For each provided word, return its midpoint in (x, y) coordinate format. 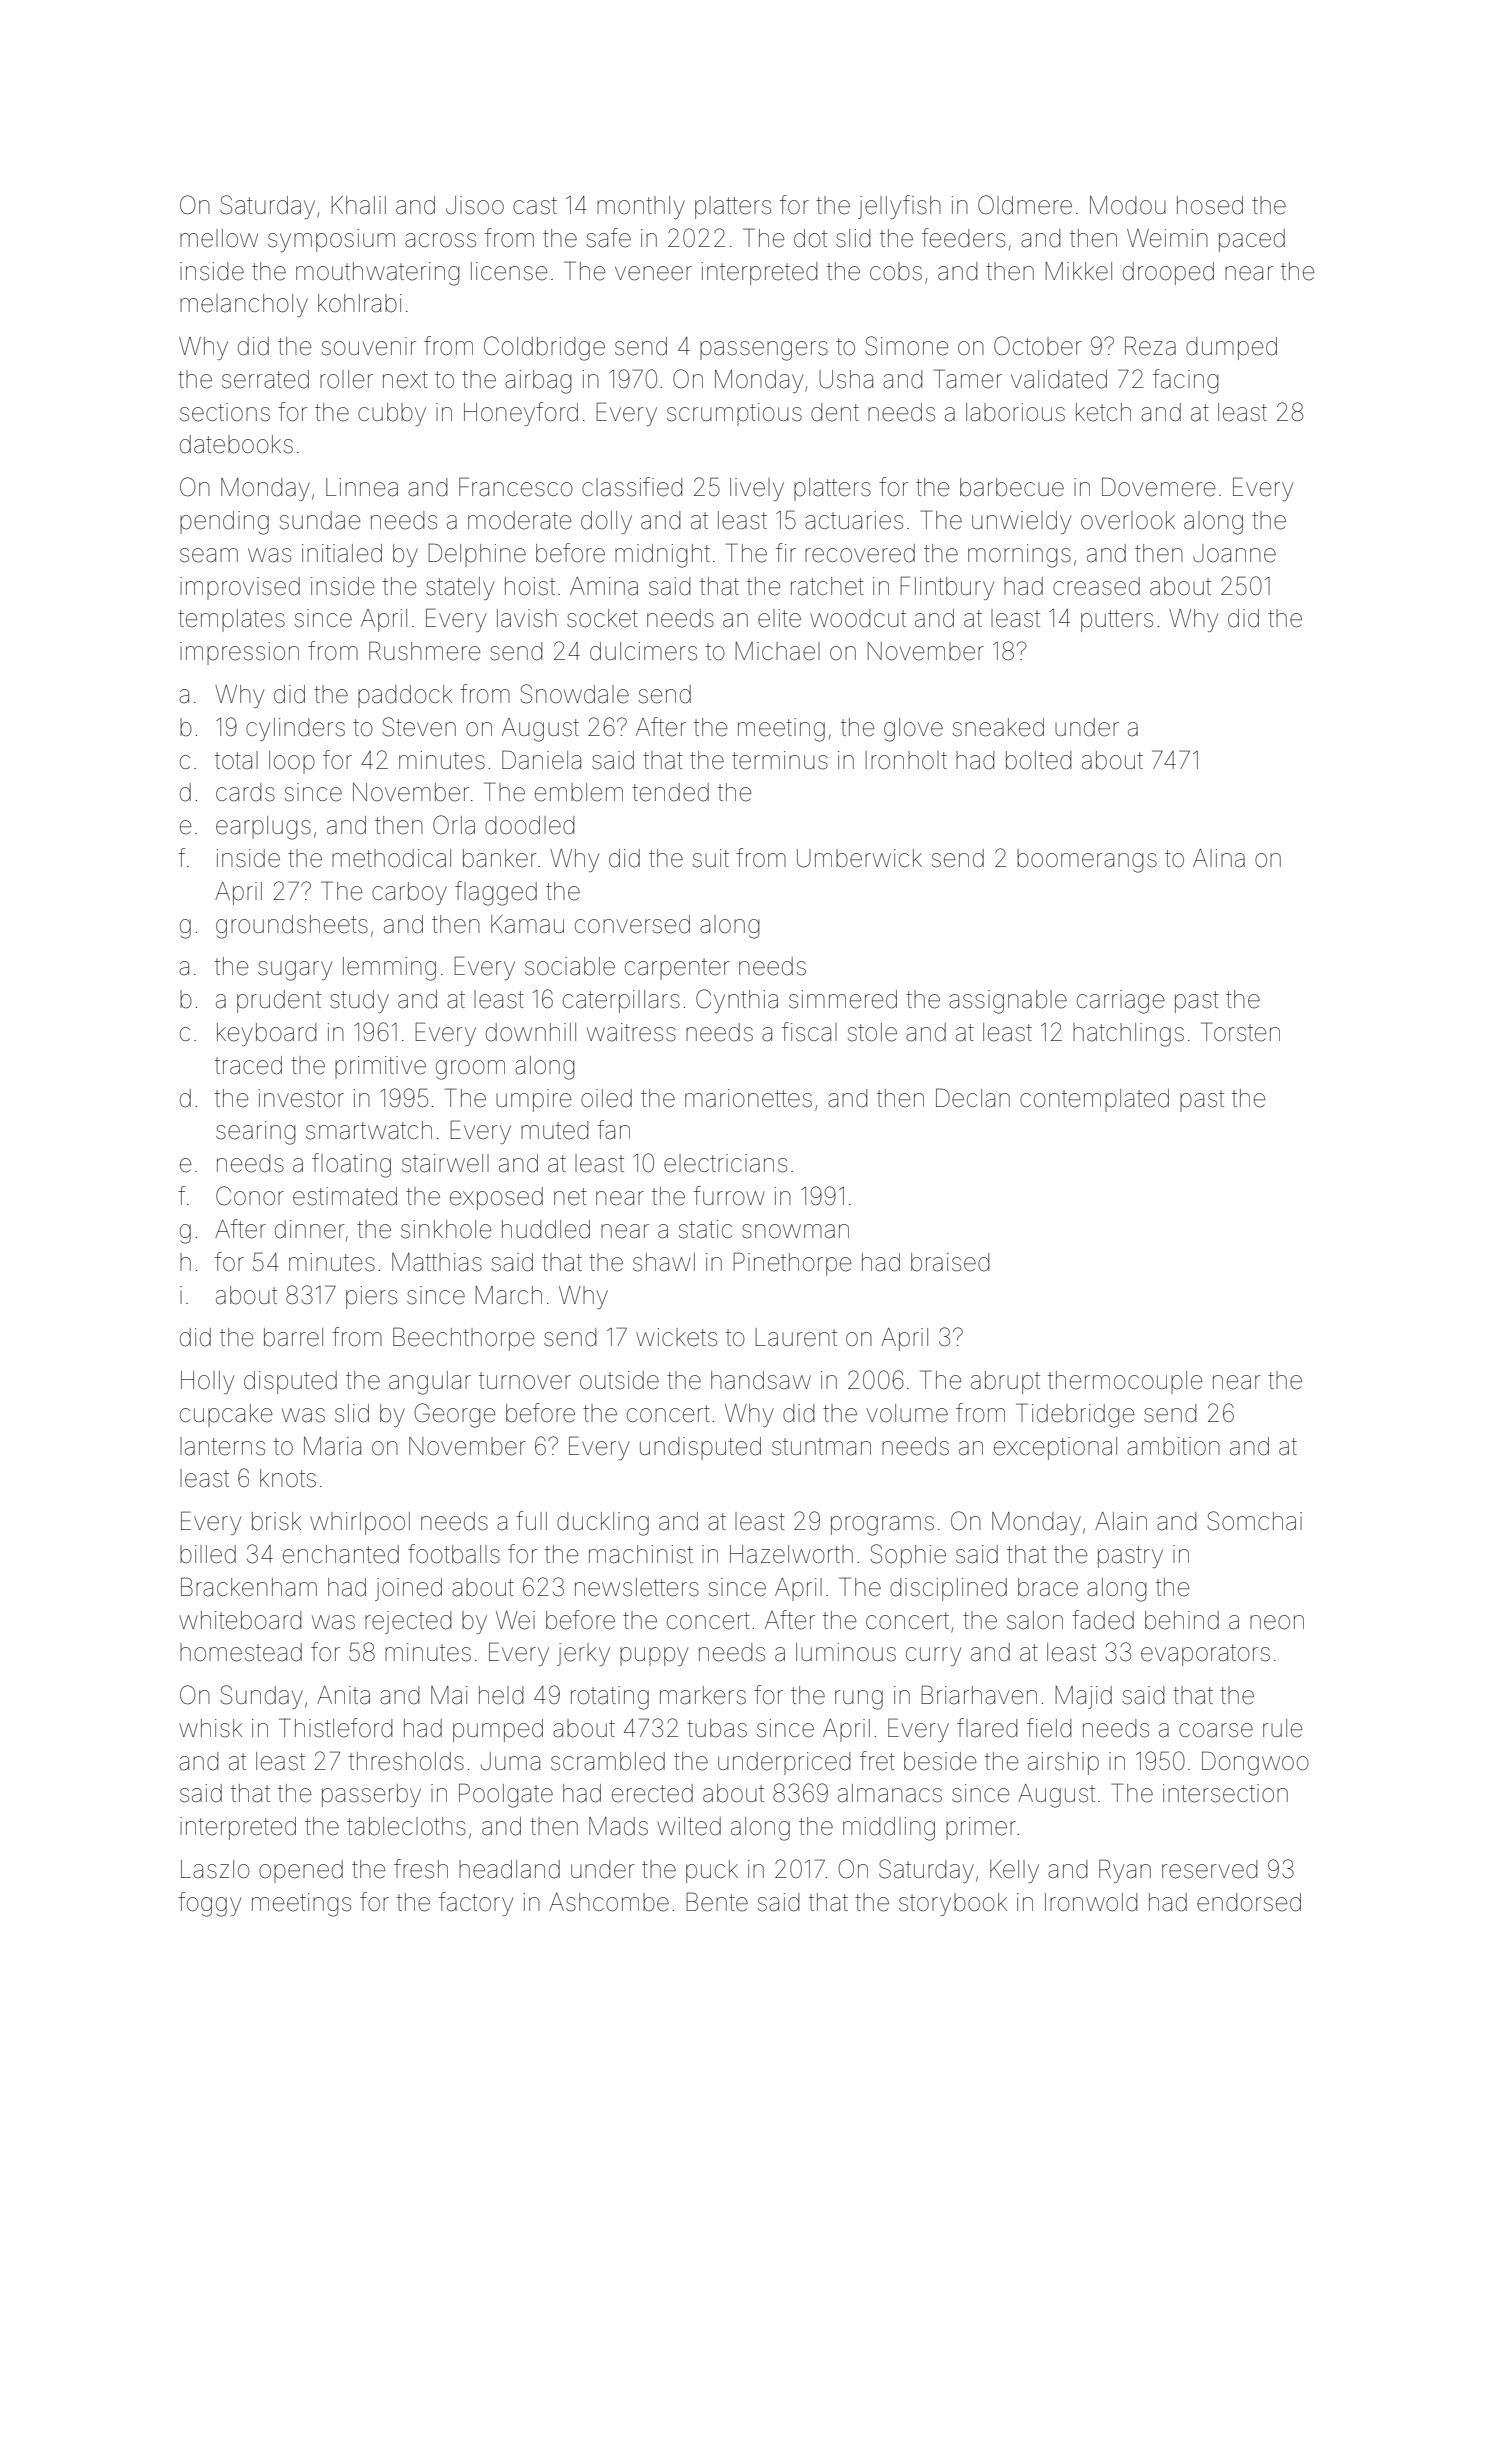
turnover (525, 1381)
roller (346, 379)
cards (245, 792)
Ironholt (906, 760)
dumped (1231, 348)
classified (632, 487)
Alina (1219, 858)
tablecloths (406, 1826)
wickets (676, 1337)
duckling (603, 1524)
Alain (1121, 1521)
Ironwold (1091, 1902)
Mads (618, 1826)
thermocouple (1125, 1382)
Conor (250, 1196)
